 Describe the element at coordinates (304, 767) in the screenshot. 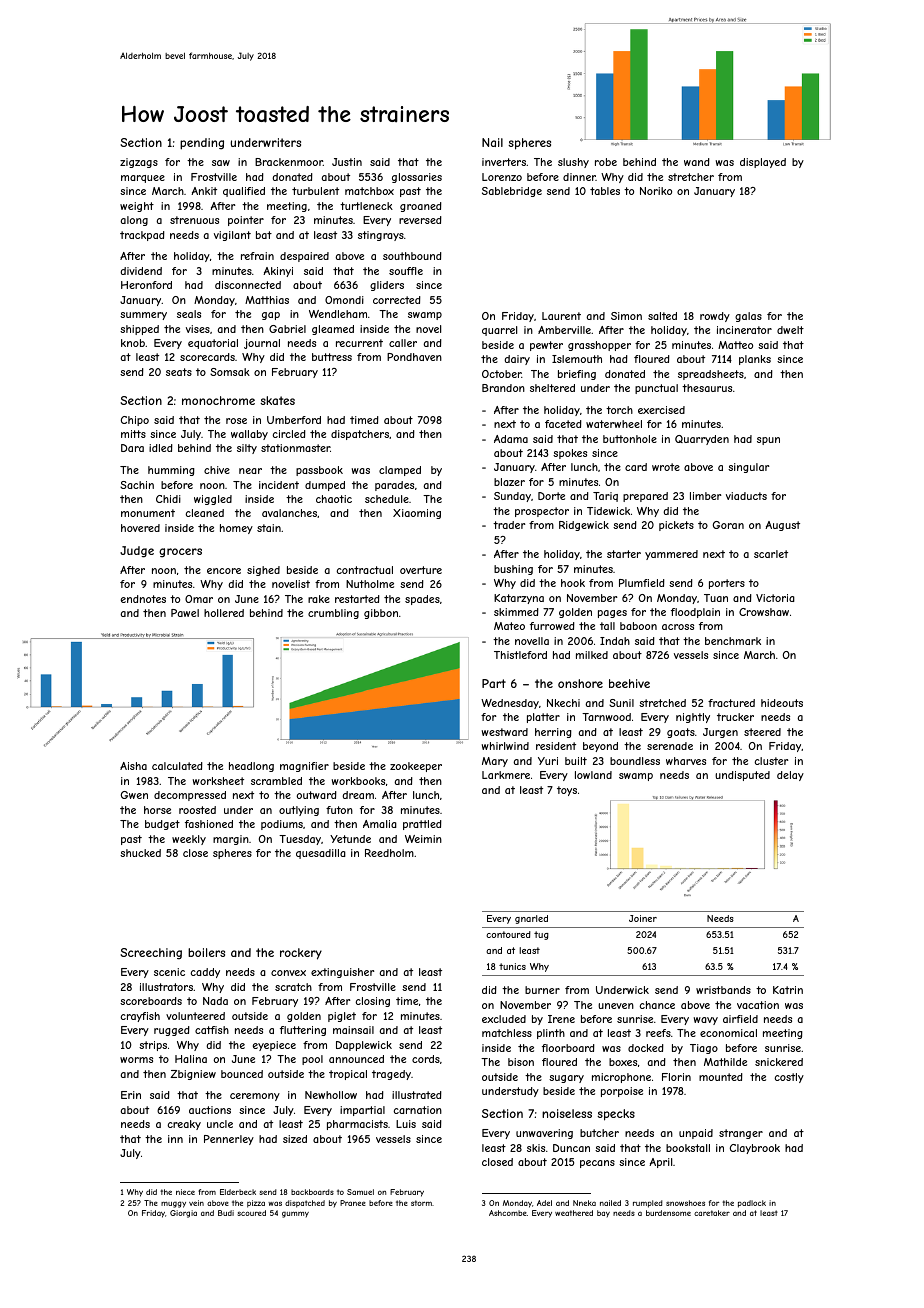

I see `magnifier` at that location.
